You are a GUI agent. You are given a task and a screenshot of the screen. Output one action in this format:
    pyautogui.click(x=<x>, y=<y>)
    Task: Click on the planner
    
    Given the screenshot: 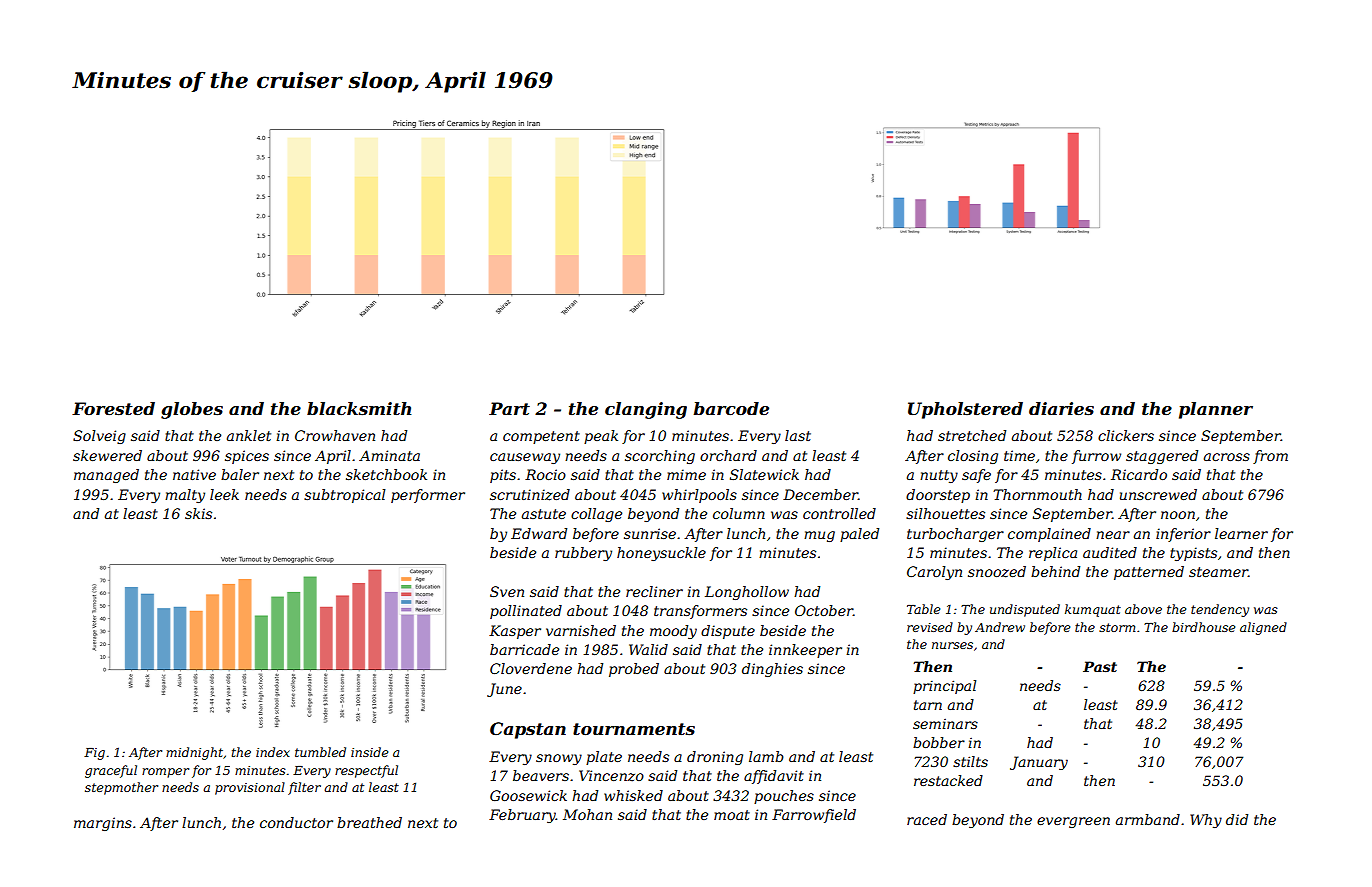 What is the action you would take?
    pyautogui.click(x=1216, y=410)
